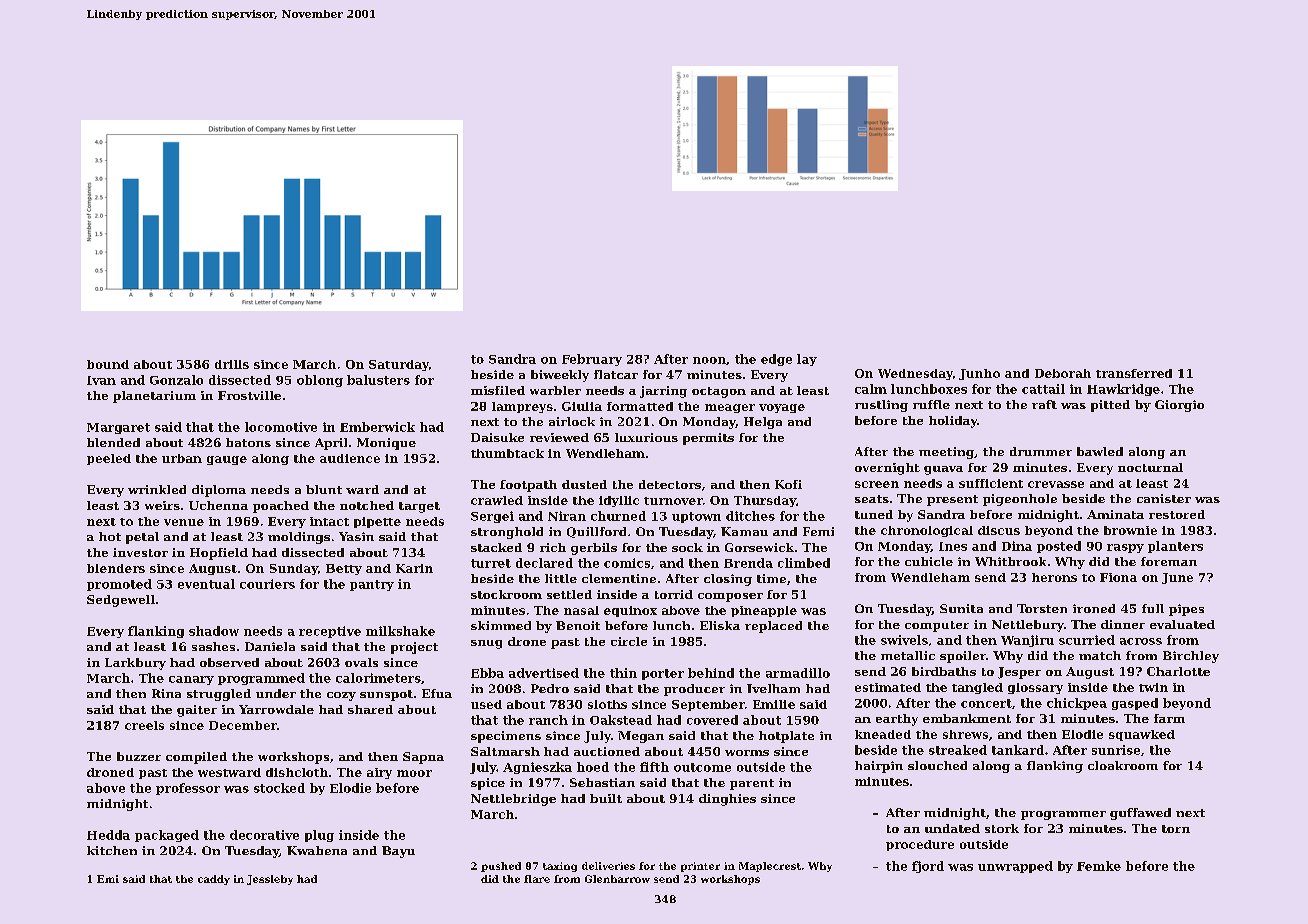 Image resolution: width=1308 pixels, height=924 pixels. What do you see at coordinates (1169, 718) in the screenshot?
I see `farm` at bounding box center [1169, 718].
